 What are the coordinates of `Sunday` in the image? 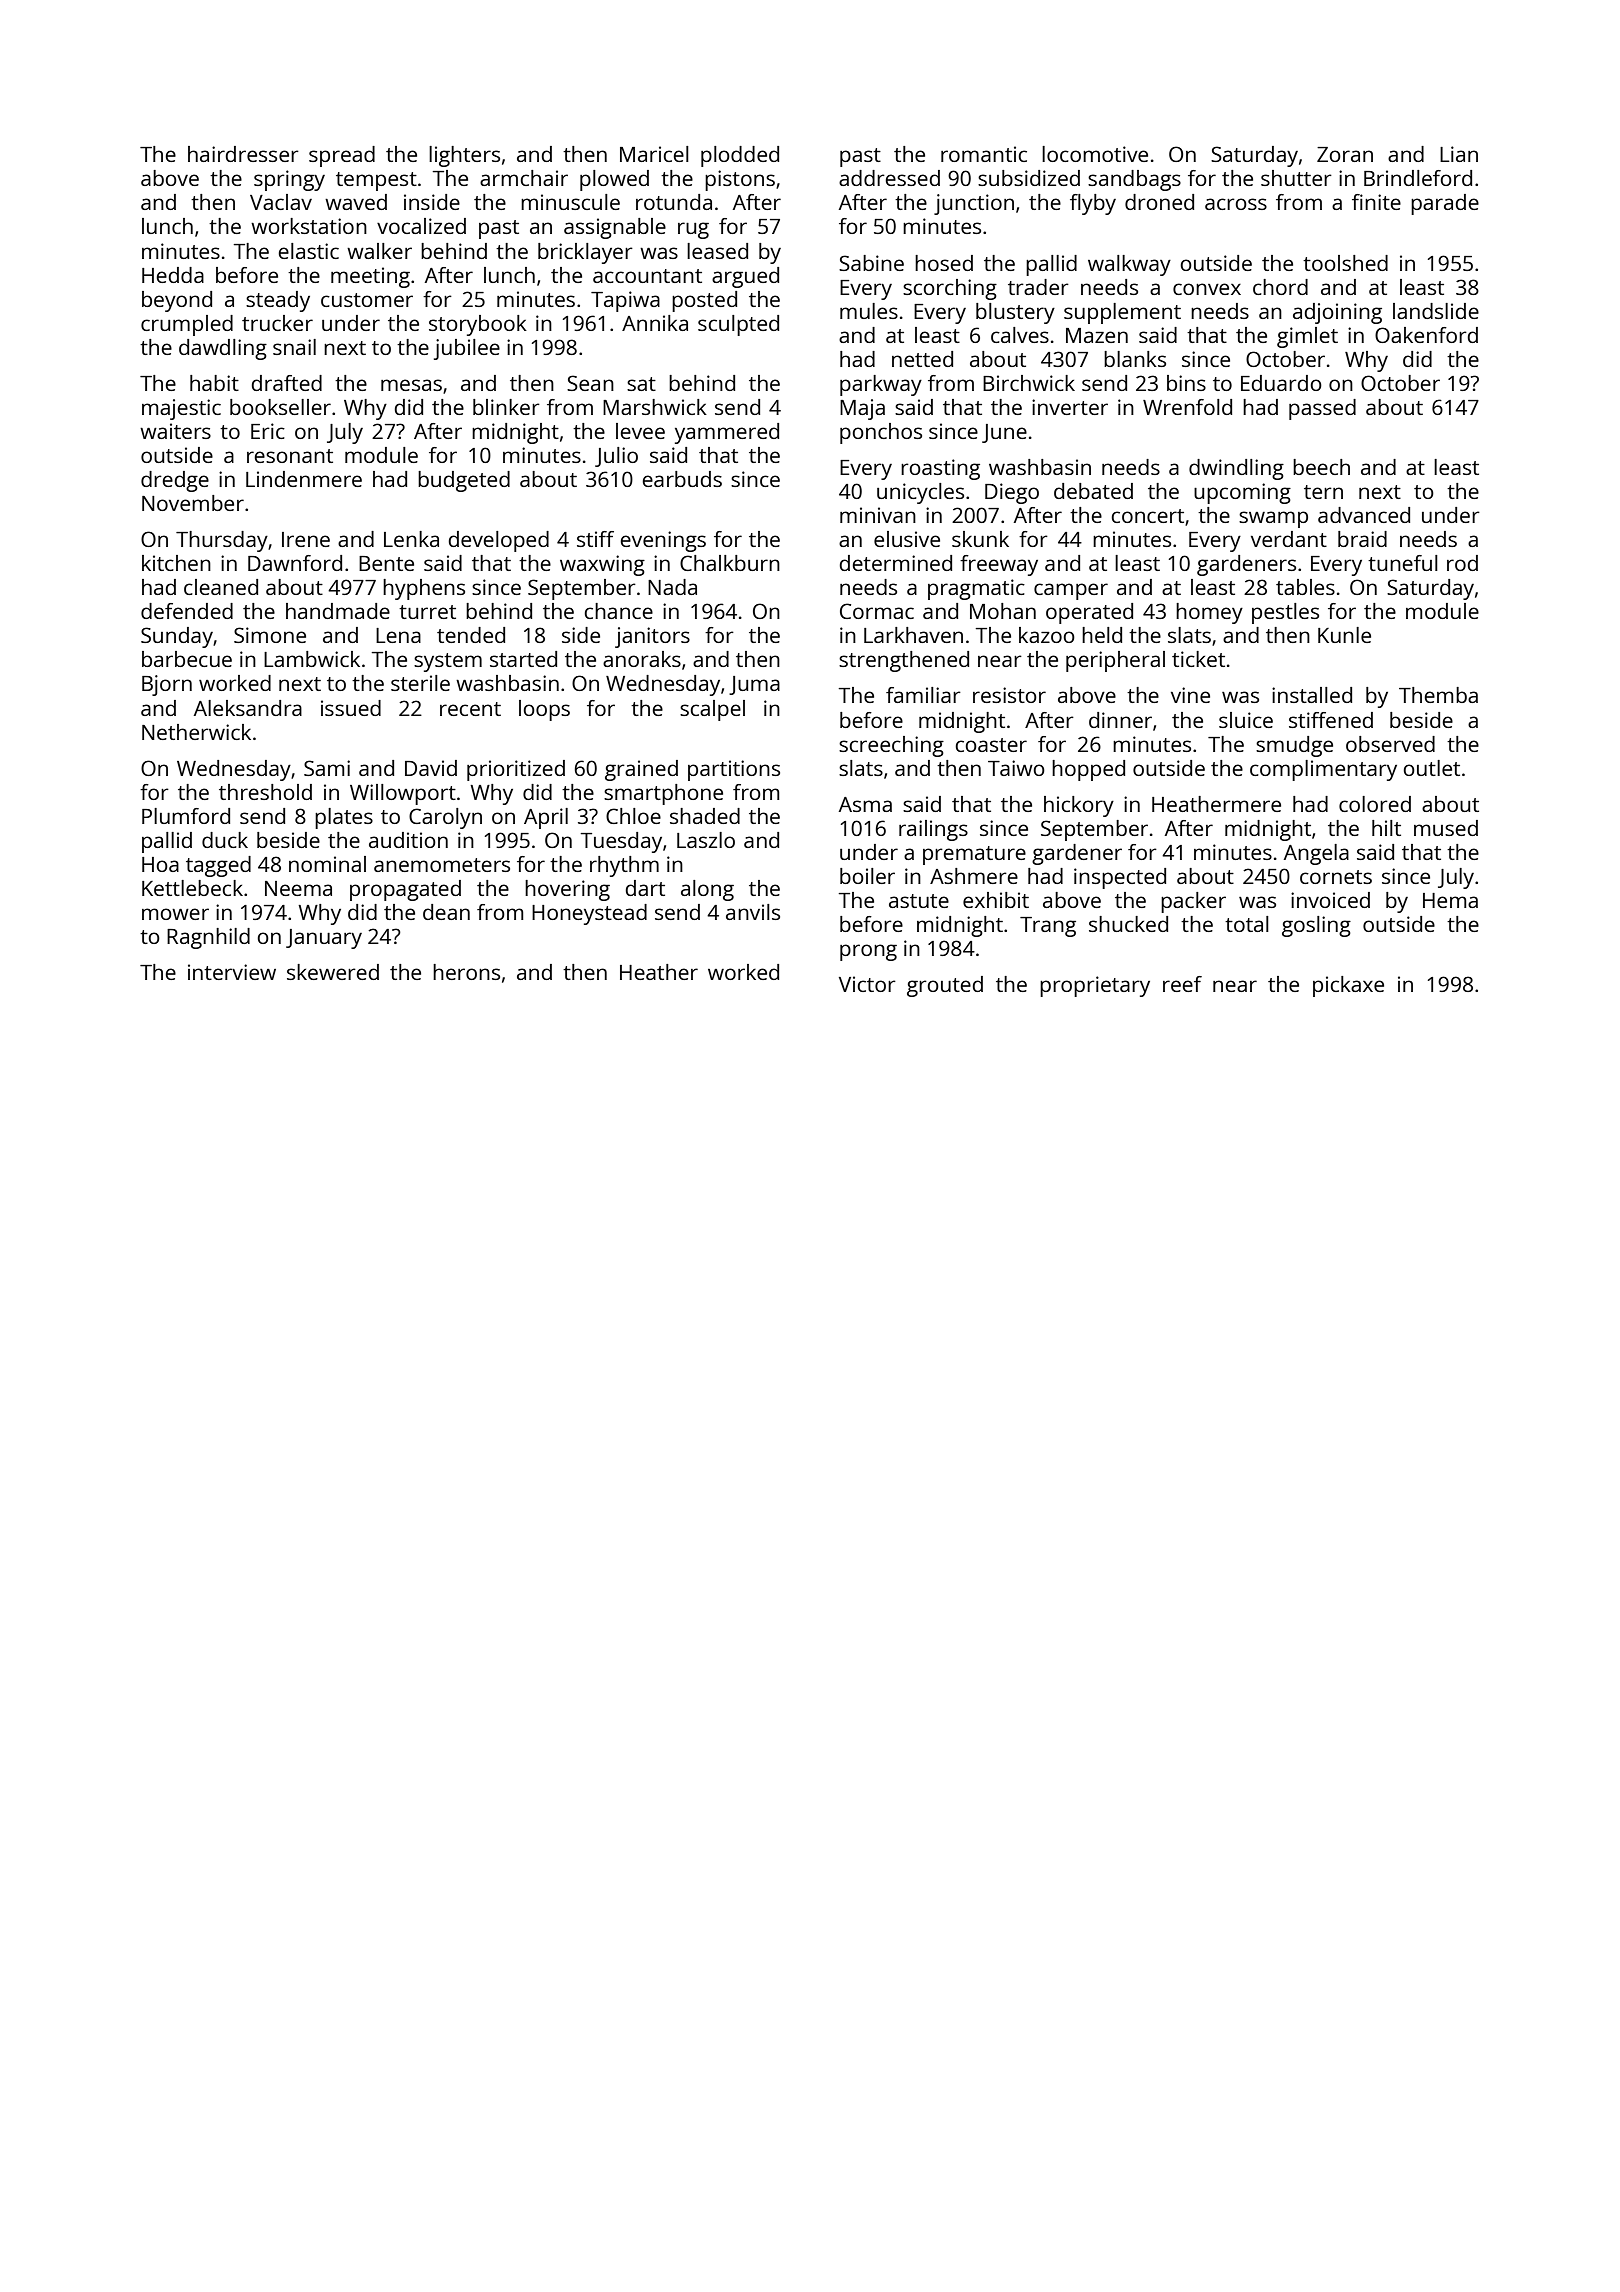 It's located at (177, 637).
